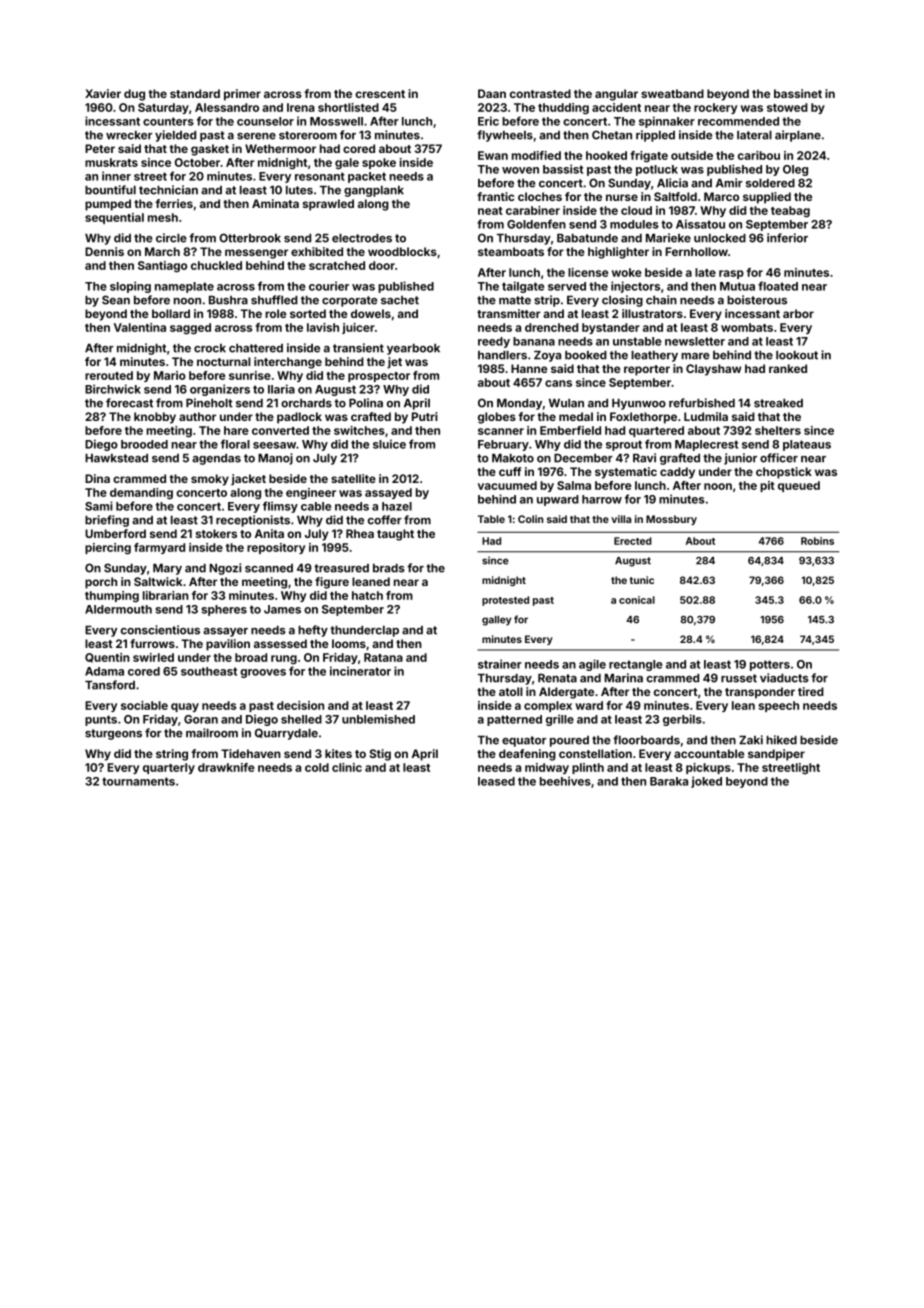 The height and width of the image is (1308, 924). What do you see at coordinates (798, 136) in the image?
I see `airplane` at bounding box center [798, 136].
